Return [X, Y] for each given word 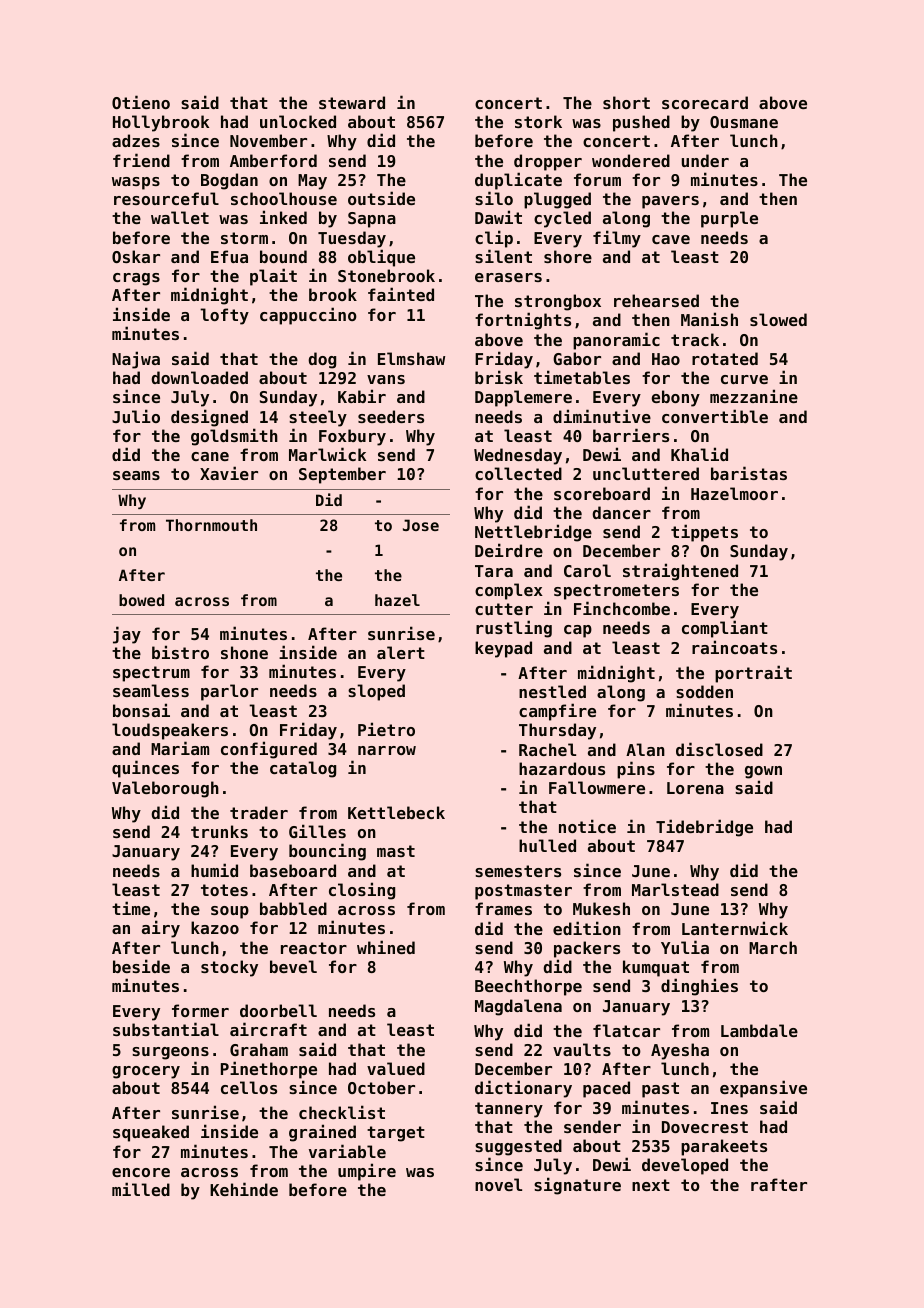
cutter [504, 609]
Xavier [229, 473]
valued [396, 1068]
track [695, 339]
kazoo [215, 927]
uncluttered [646, 473]
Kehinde [244, 1189]
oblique [381, 258]
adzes [136, 140]
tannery [509, 1110]
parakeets [724, 1147]
